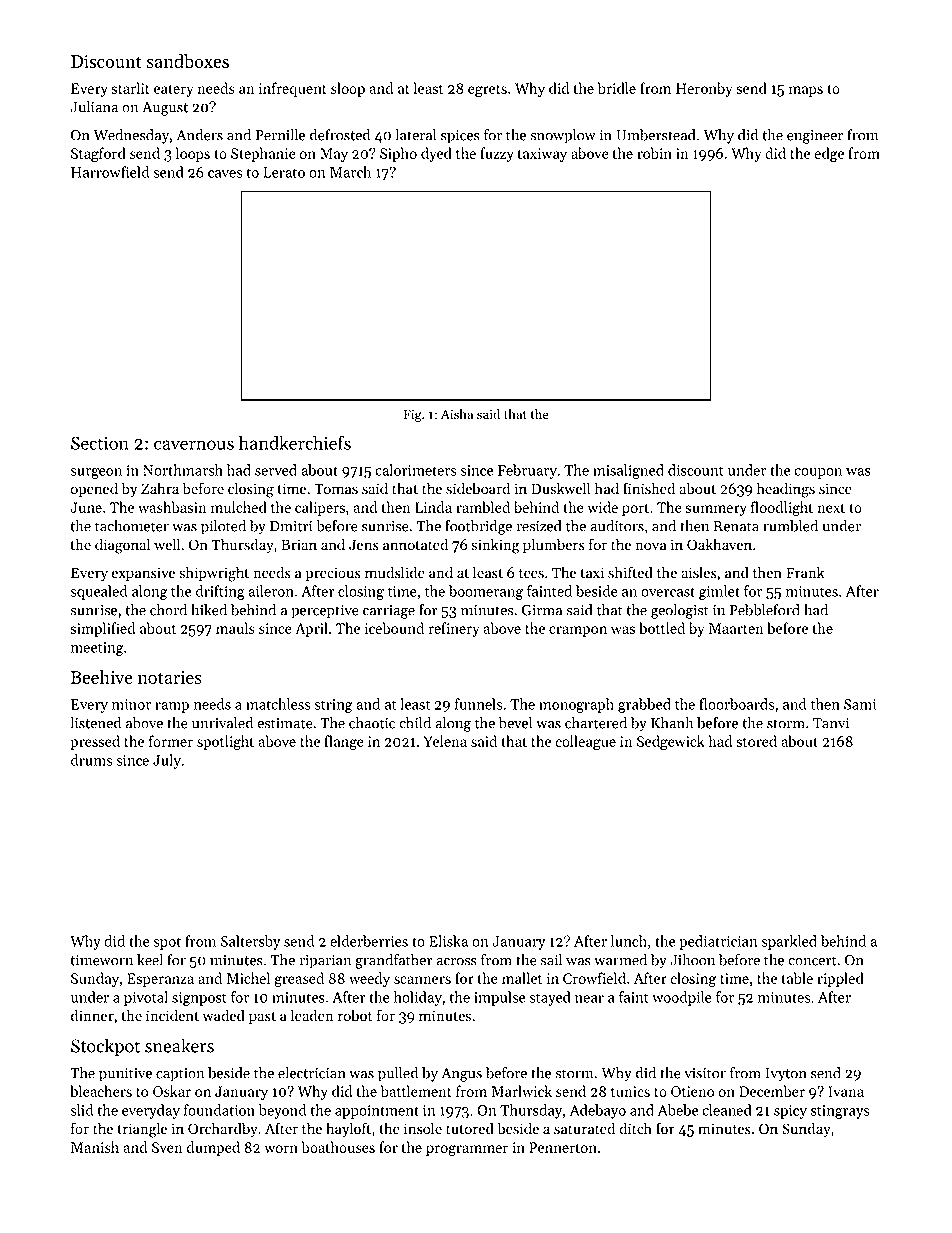 The height and width of the screenshot is (1233, 952). I want to click on Juliana, so click(94, 107).
